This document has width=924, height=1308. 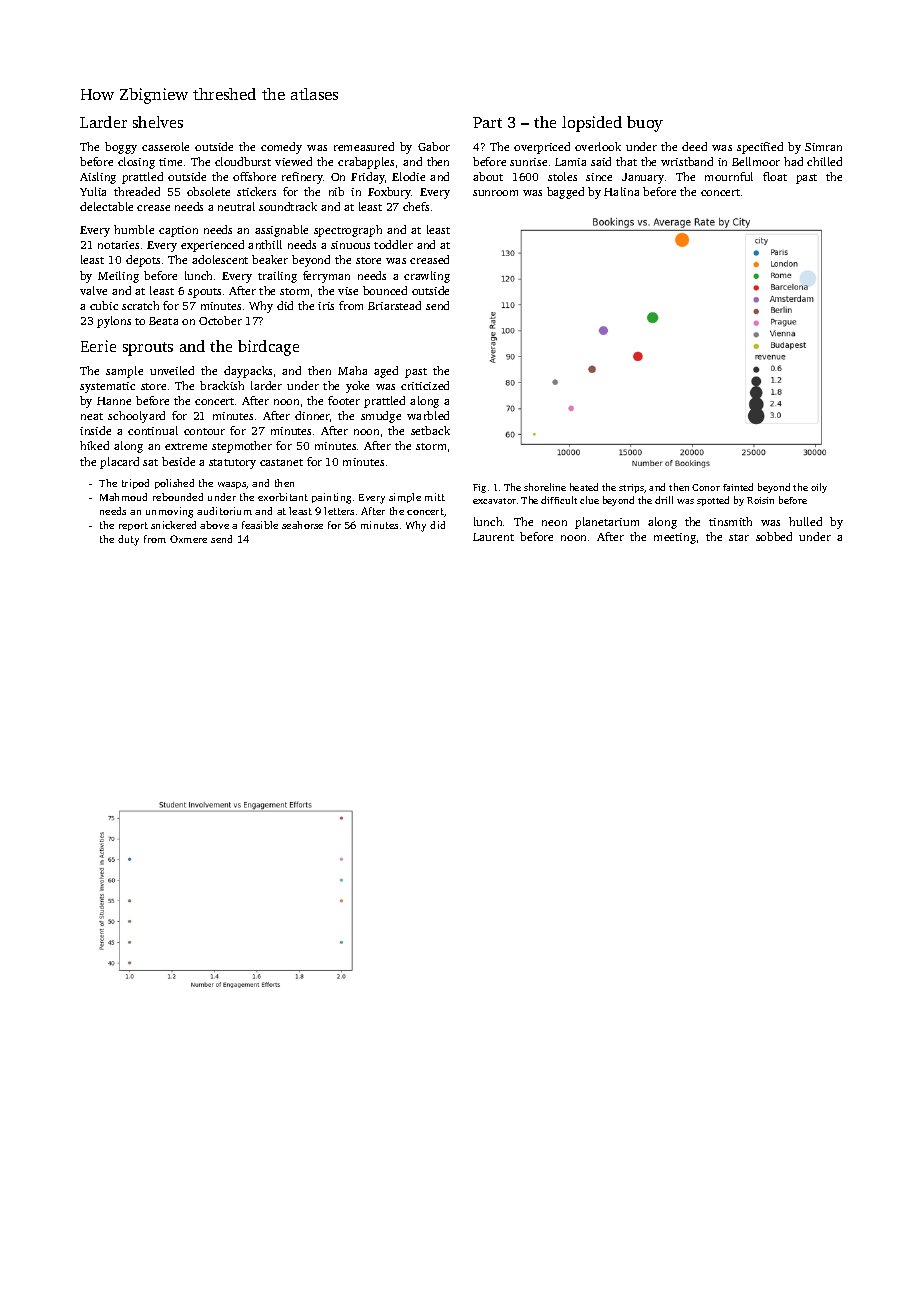 What do you see at coordinates (170, 162) in the document?
I see `time` at bounding box center [170, 162].
